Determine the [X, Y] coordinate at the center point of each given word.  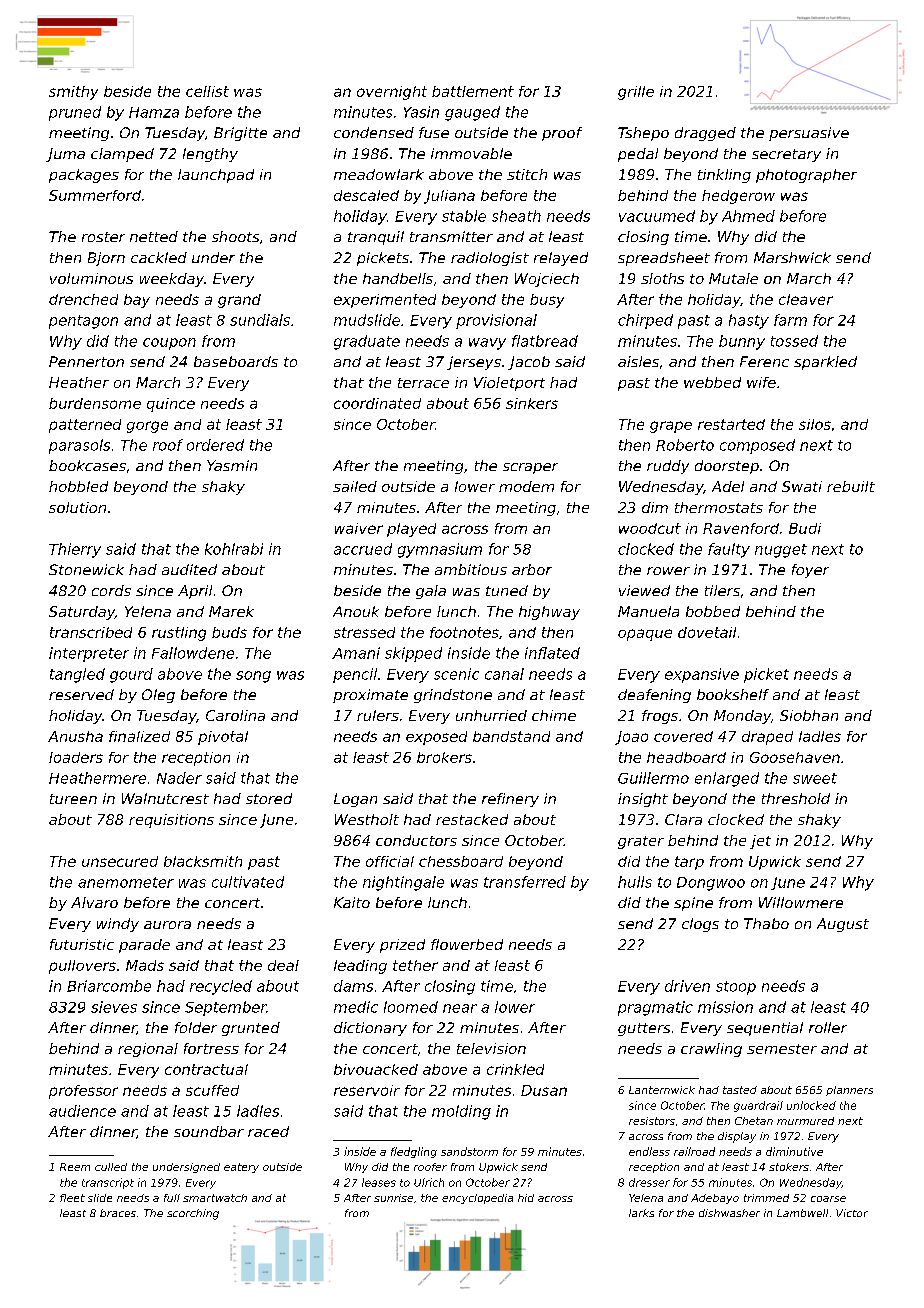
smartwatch [215, 1198]
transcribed [91, 632]
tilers [722, 590]
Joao [631, 738]
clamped [122, 155]
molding [461, 1112]
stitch [527, 174]
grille [636, 93]
